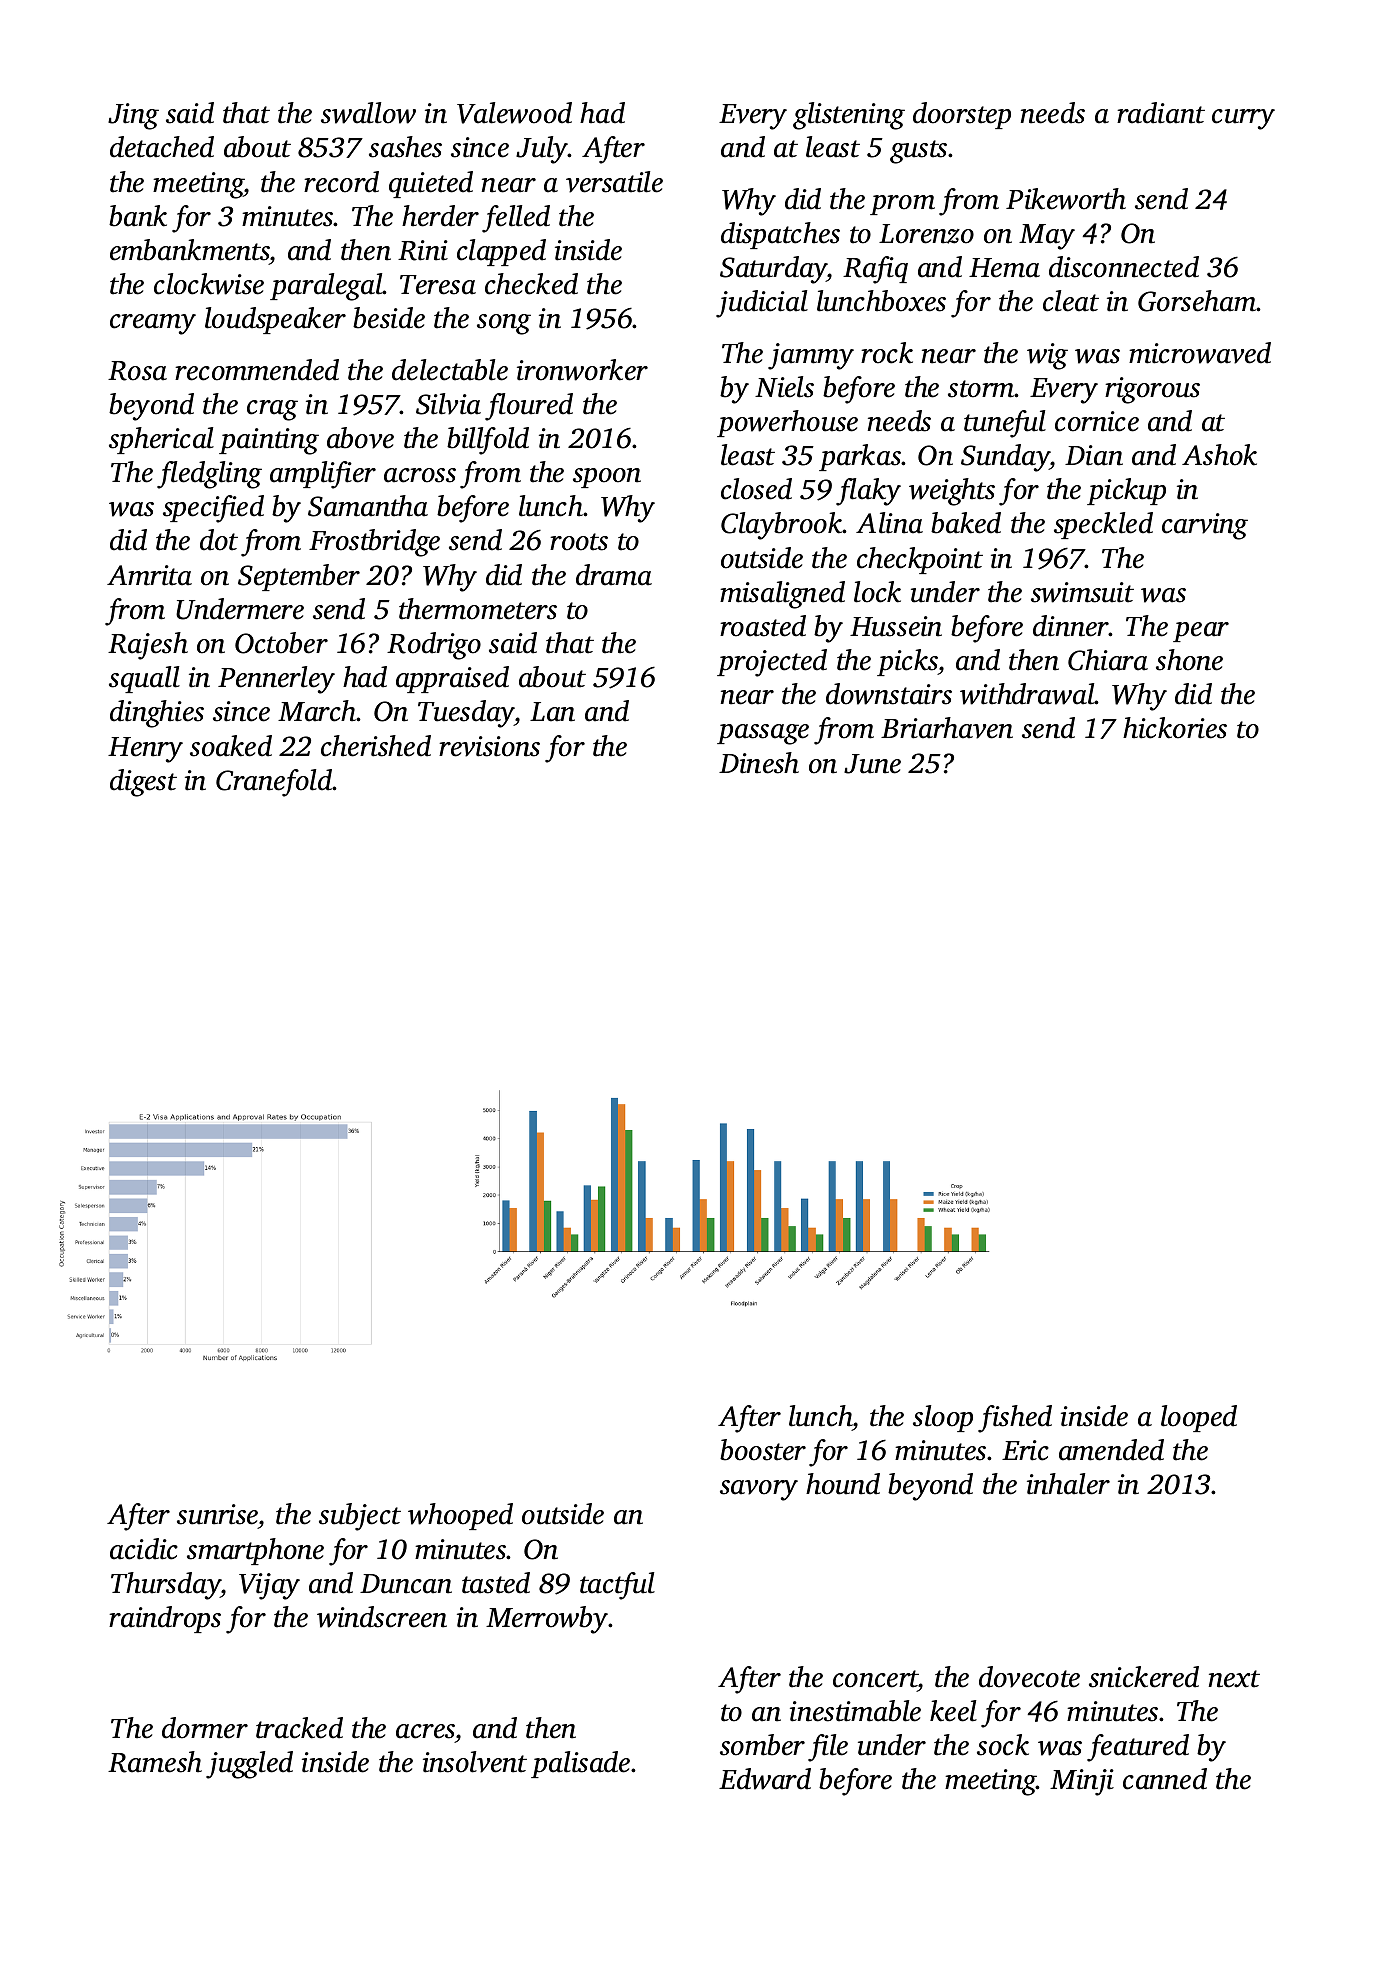 The height and width of the document is (1969, 1386). I want to click on sloop, so click(943, 1418).
